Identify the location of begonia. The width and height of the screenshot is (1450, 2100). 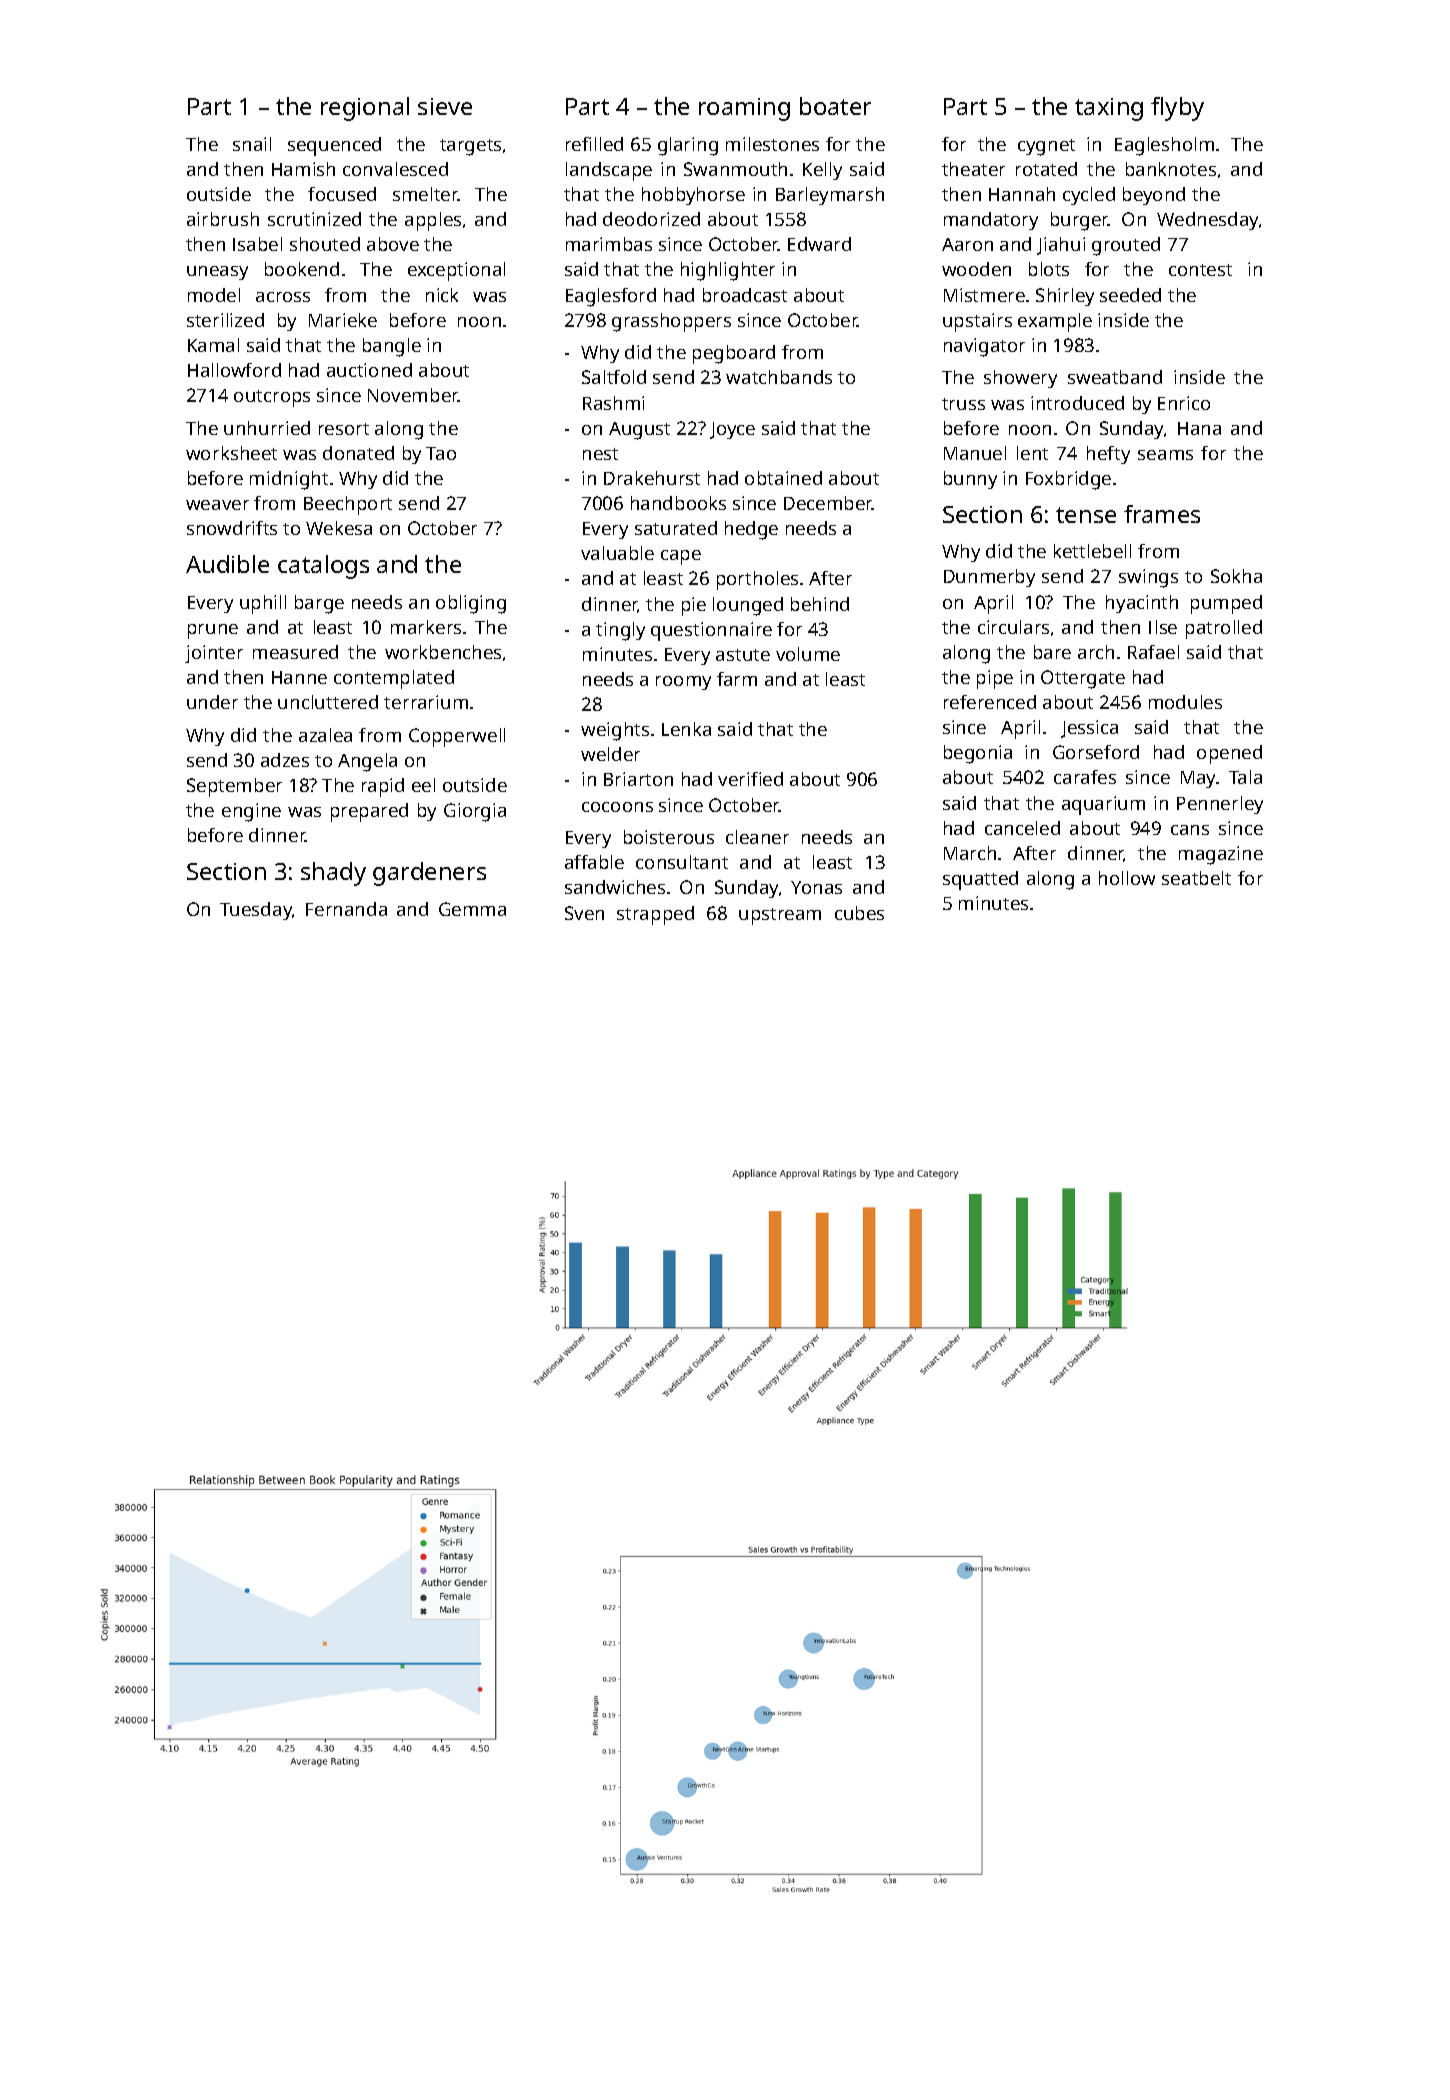
(978, 754).
